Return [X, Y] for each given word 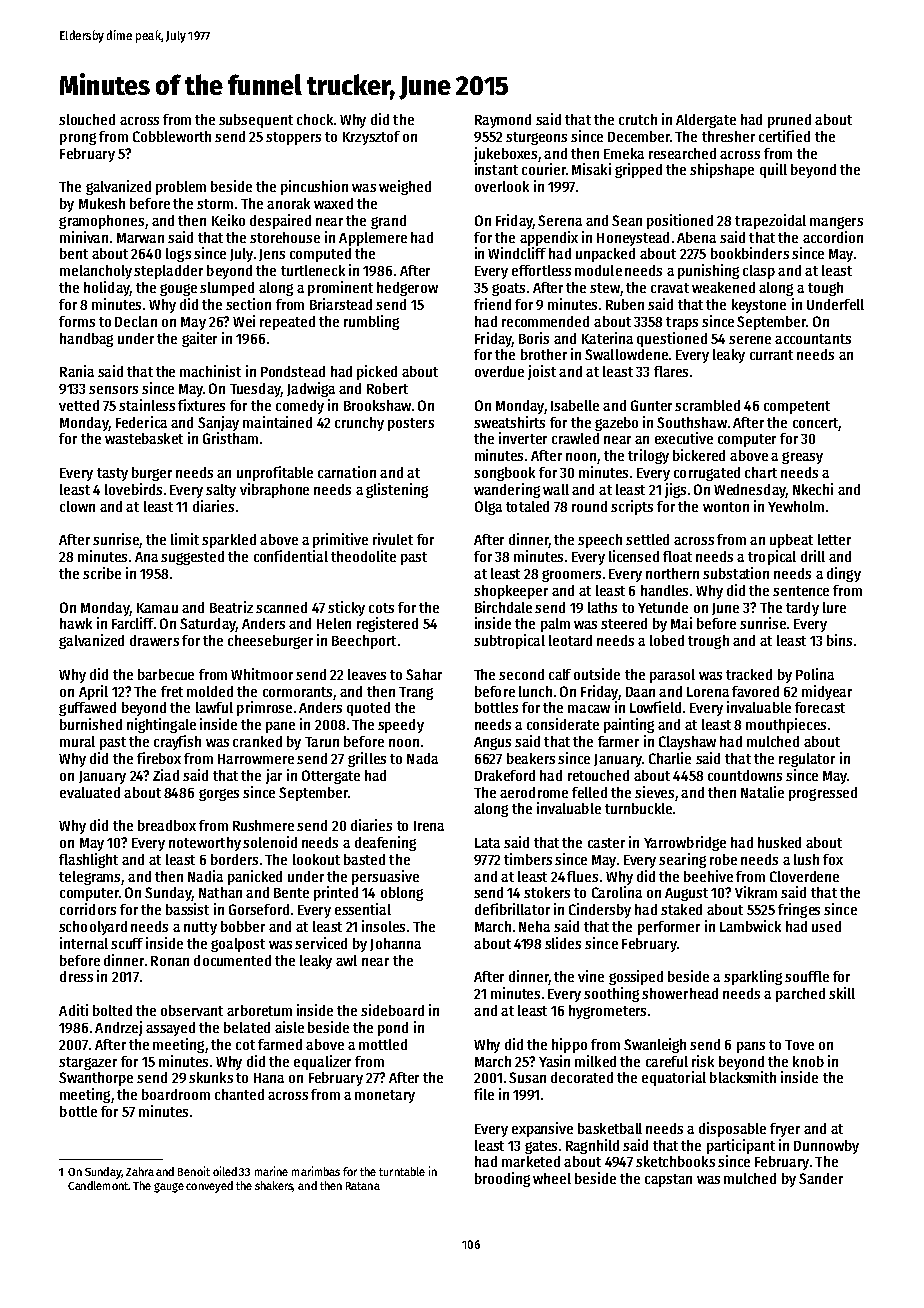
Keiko [228, 220]
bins [839, 640]
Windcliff [517, 253]
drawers [154, 640]
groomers [571, 576]
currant [771, 355]
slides [563, 943]
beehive [708, 876]
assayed [170, 1029]
